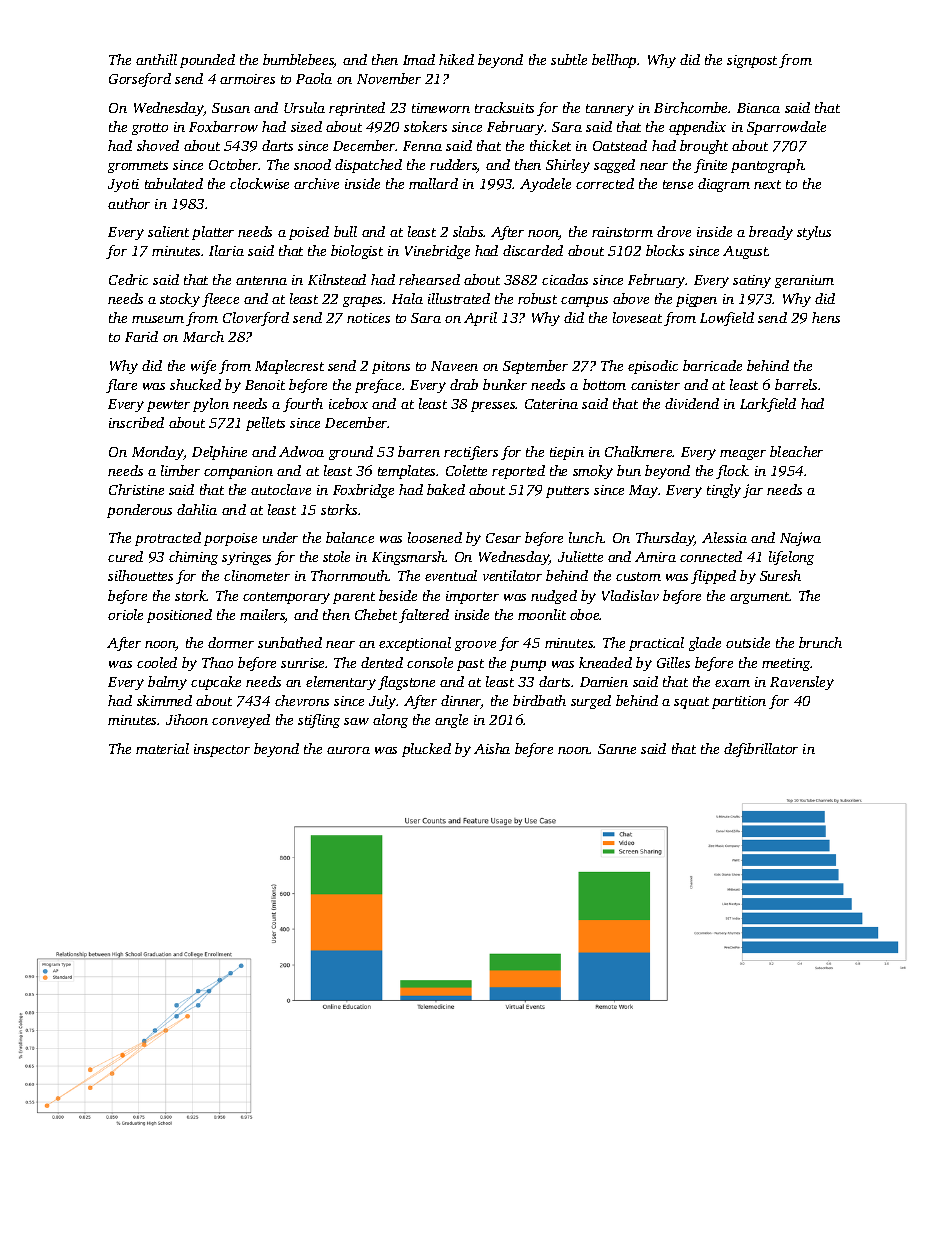  Describe the element at coordinates (565, 279) in the screenshot. I see `cicadas` at that location.
